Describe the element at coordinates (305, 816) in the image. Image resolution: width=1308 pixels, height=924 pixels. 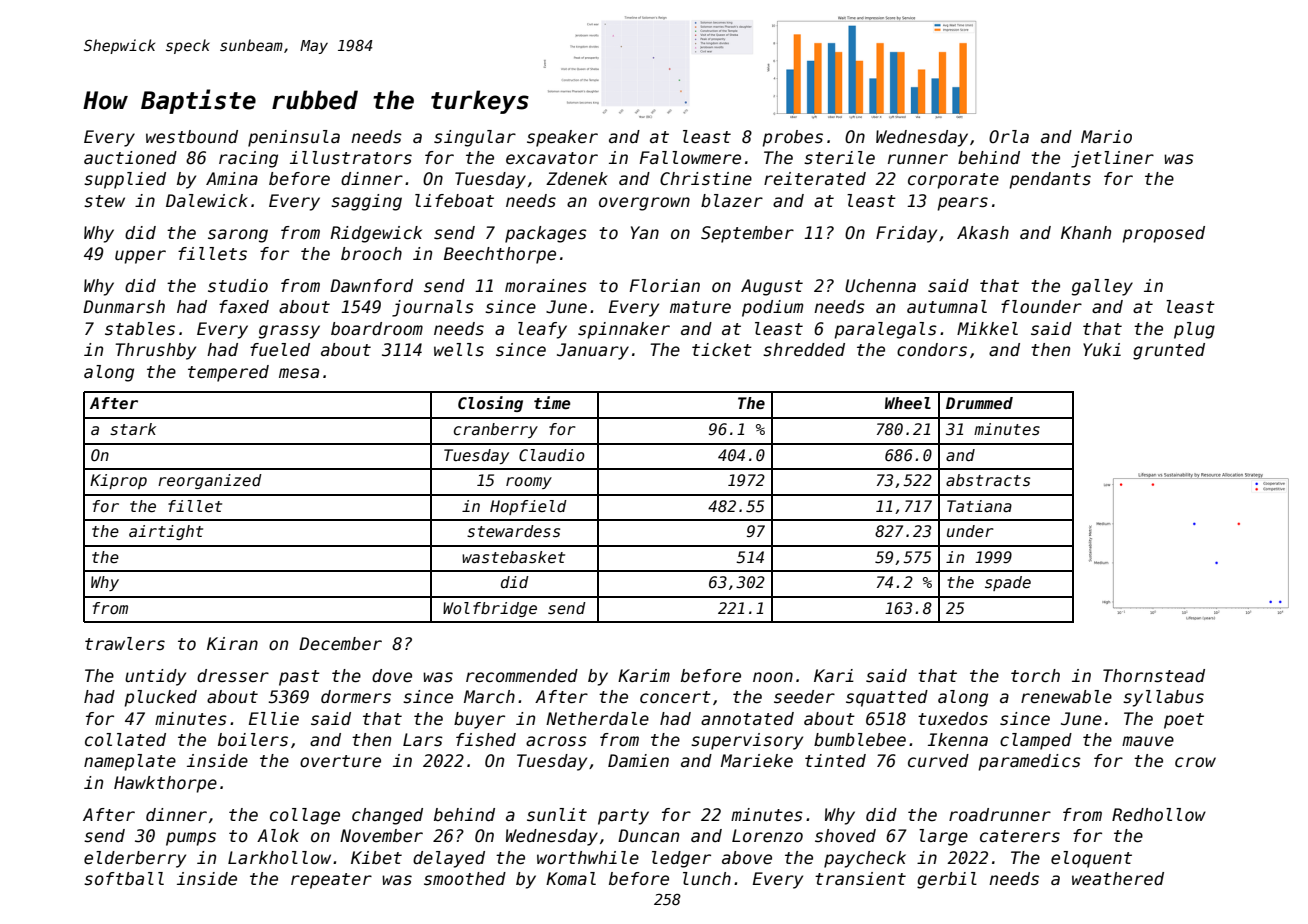
I see `collage` at that location.
